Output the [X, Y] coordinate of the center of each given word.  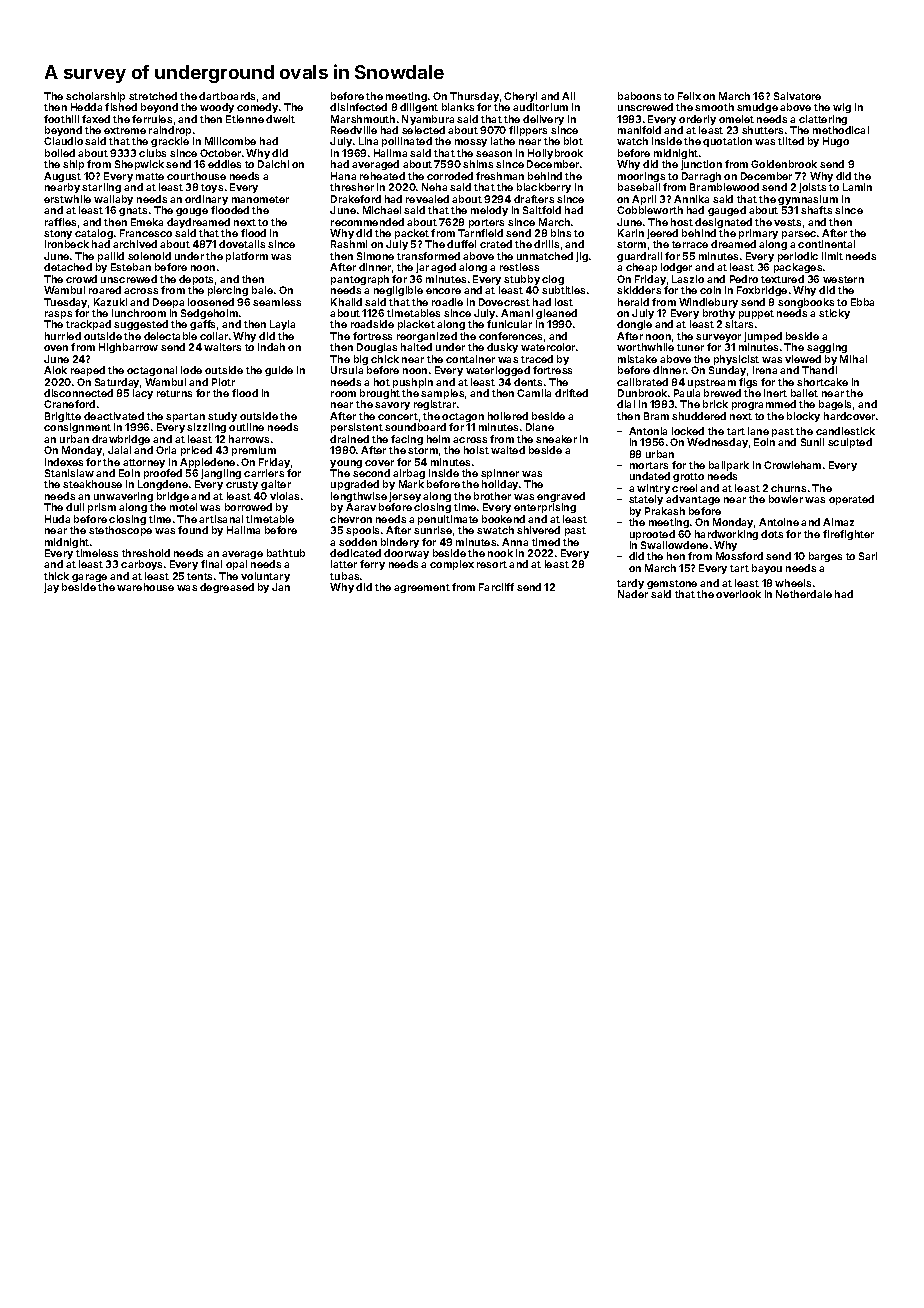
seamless [277, 302]
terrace [690, 244]
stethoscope [120, 531]
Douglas [377, 348]
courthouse [196, 176]
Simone [375, 256]
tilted [791, 141]
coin [710, 290]
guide [279, 371]
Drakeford [356, 199]
